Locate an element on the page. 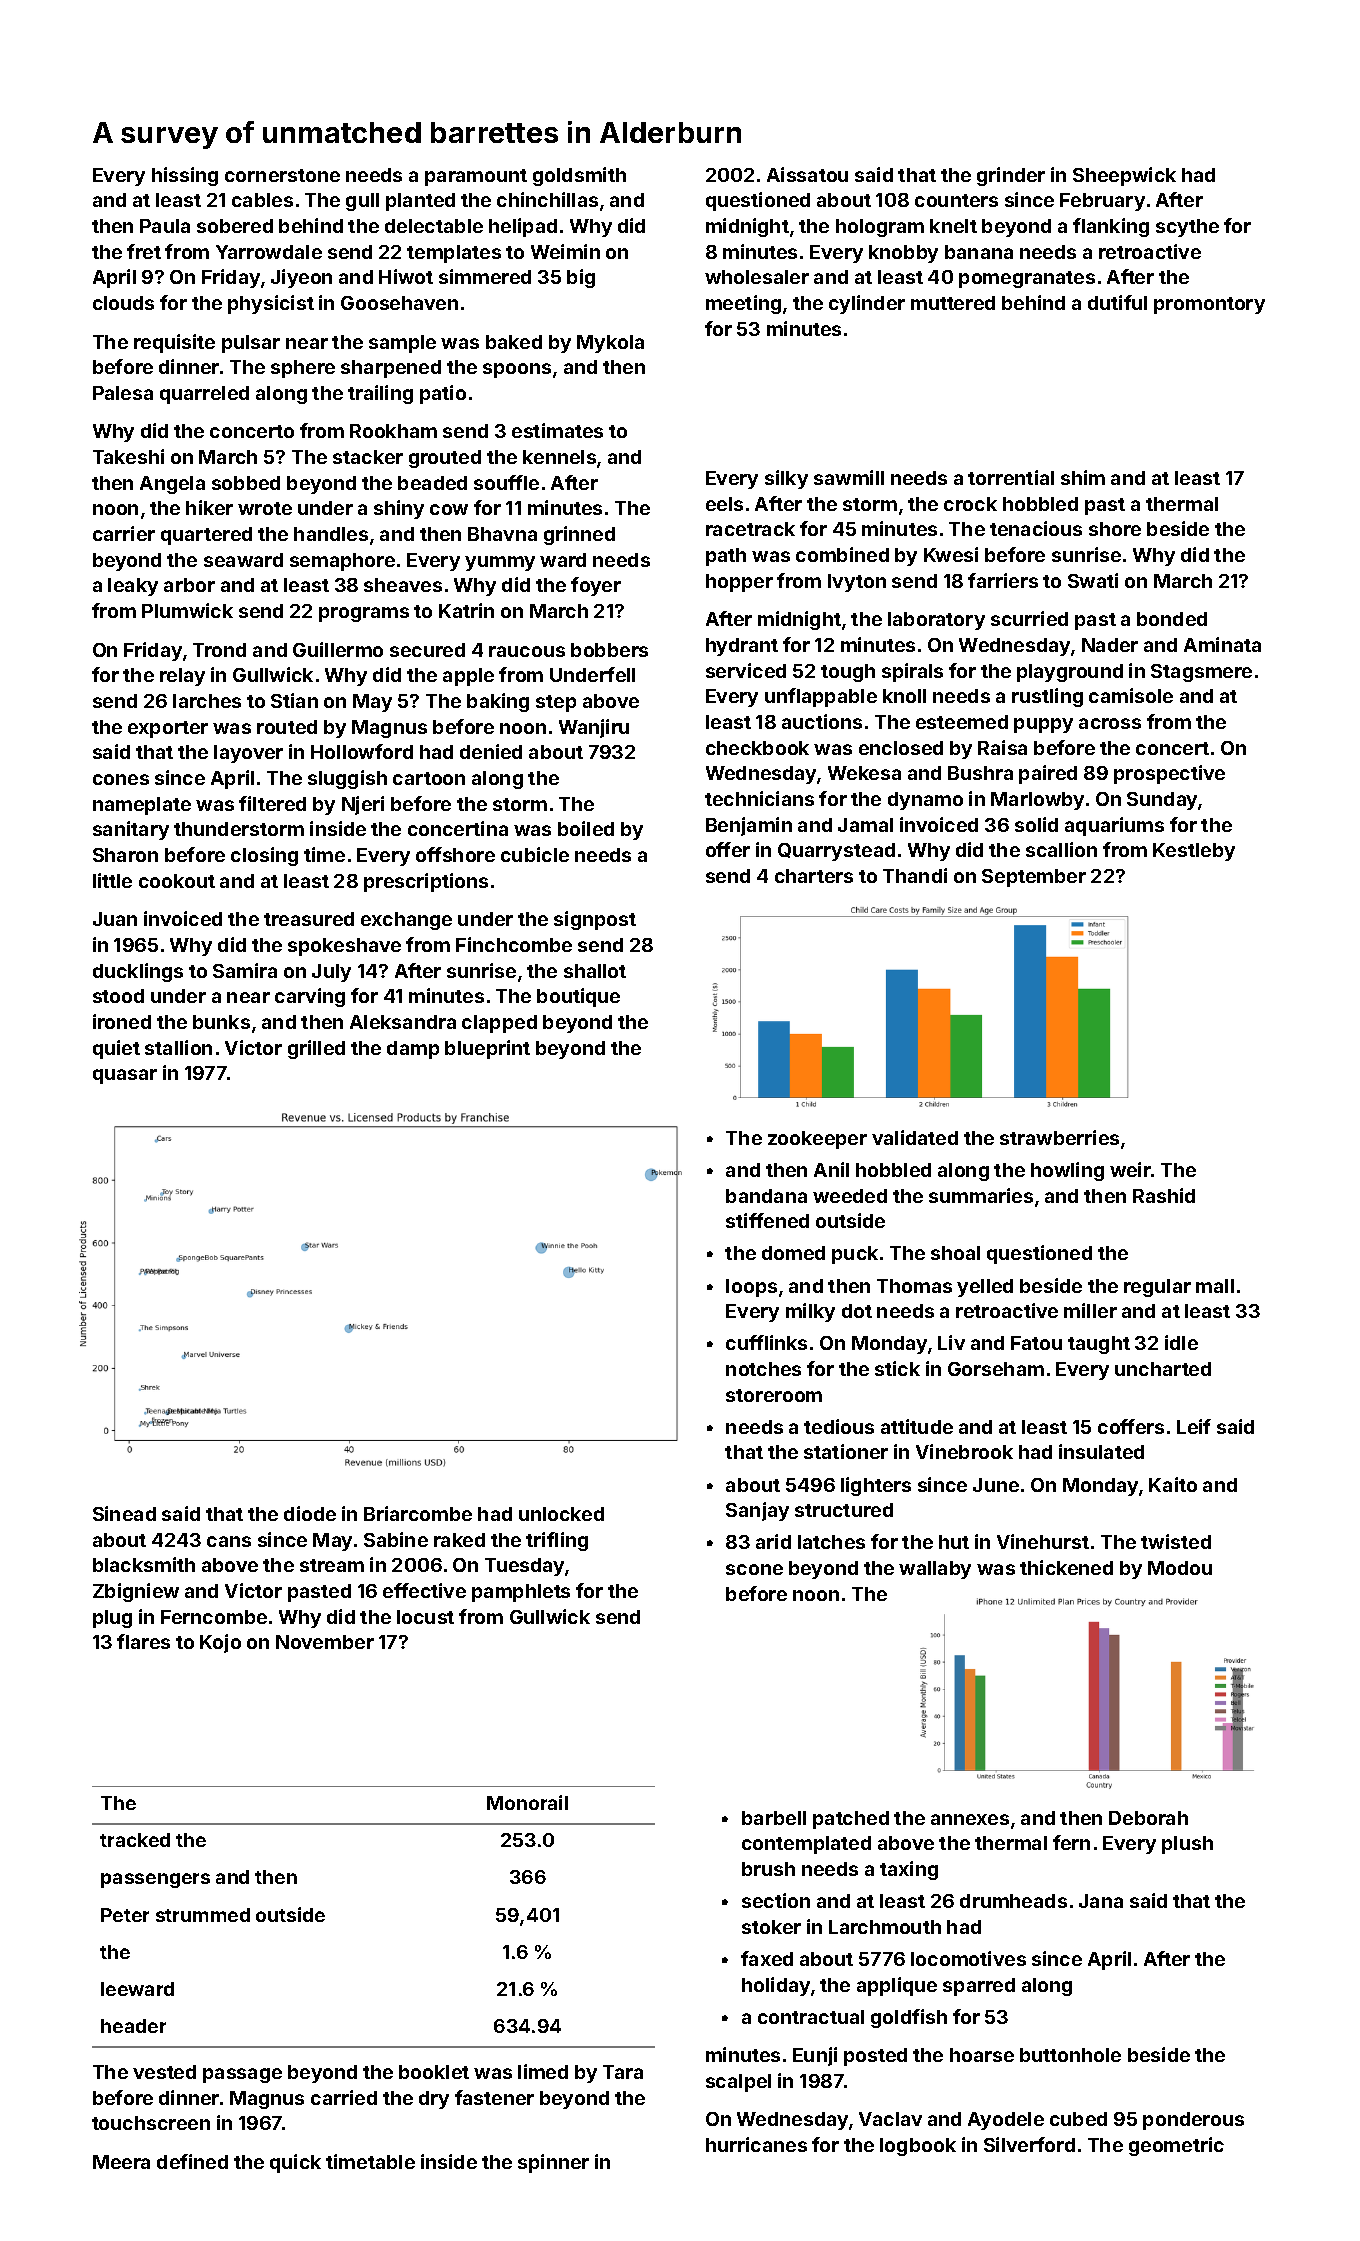 This document has width=1360, height=2241. sample is located at coordinates (402, 344).
